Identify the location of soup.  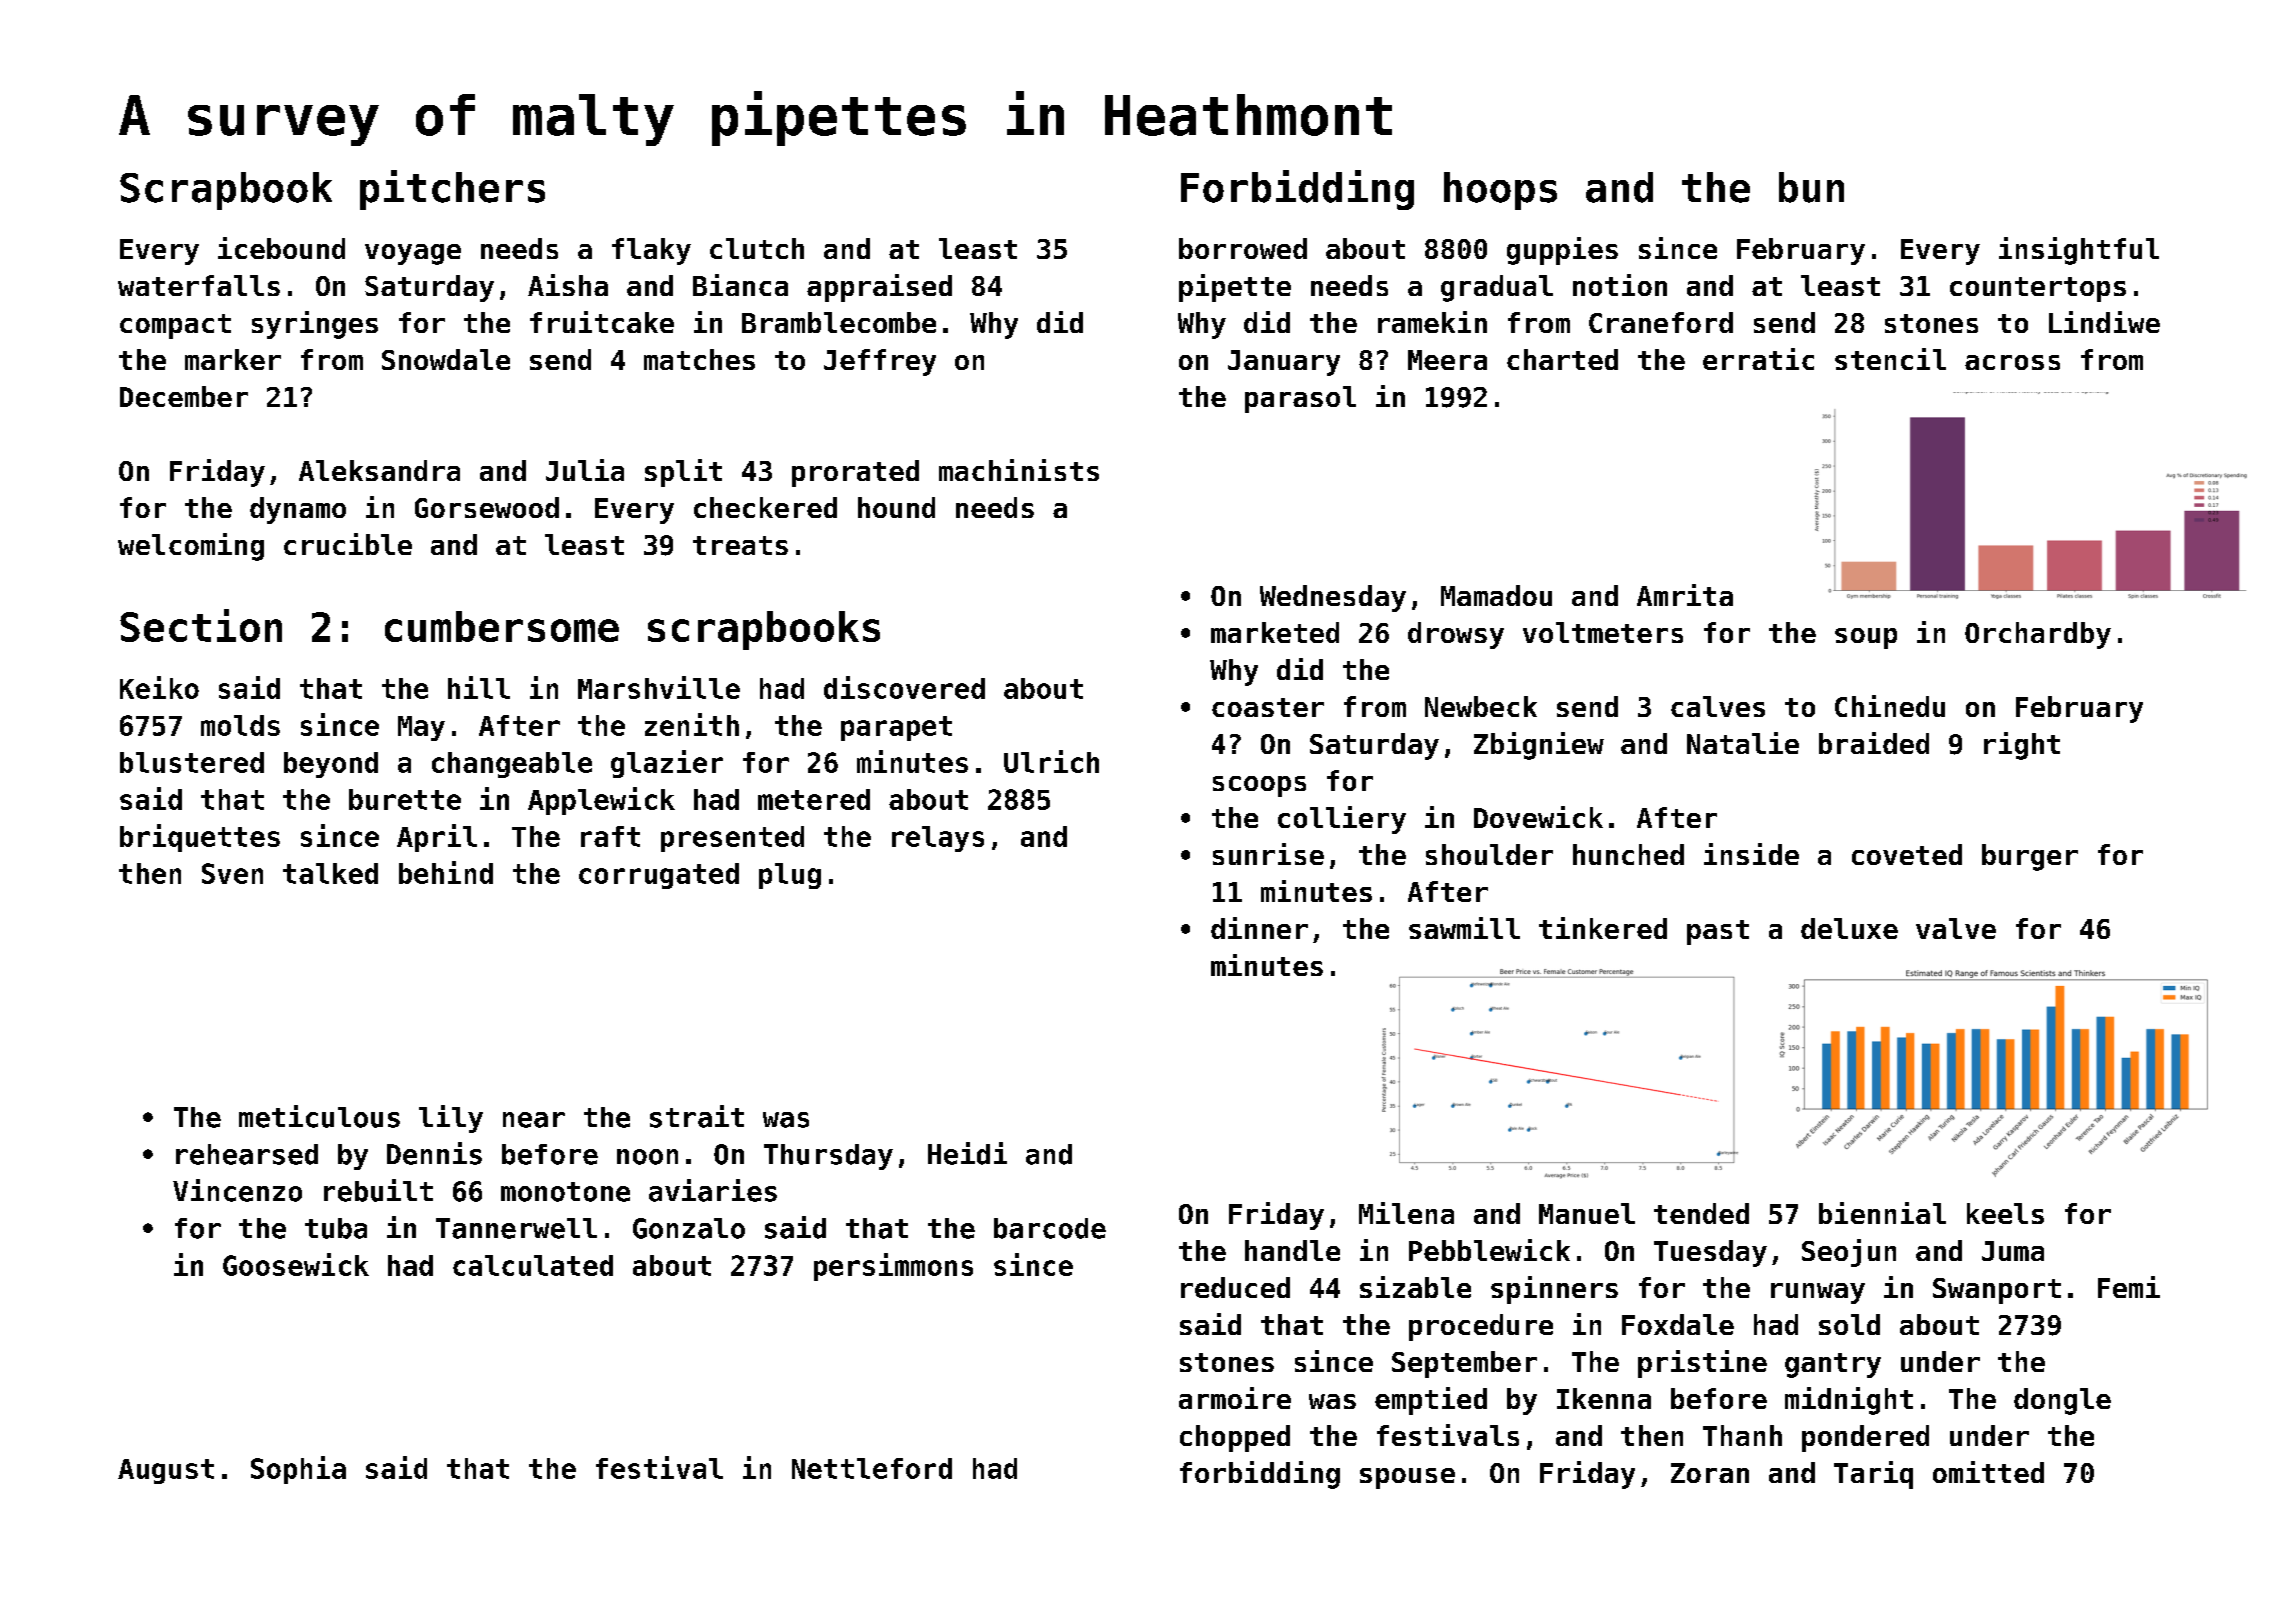
(1866, 638).
